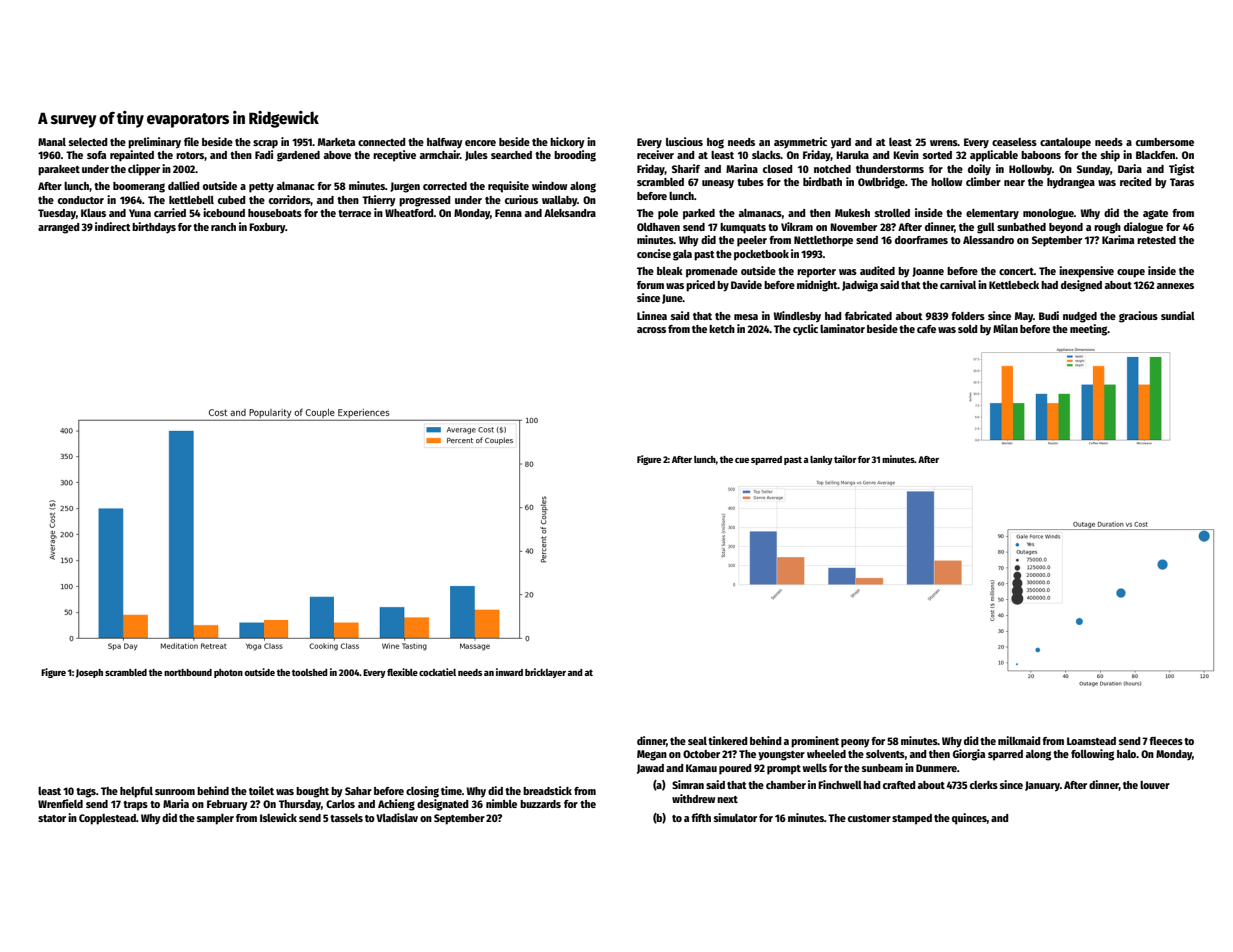  What do you see at coordinates (742, 460) in the screenshot?
I see `cue` at bounding box center [742, 460].
